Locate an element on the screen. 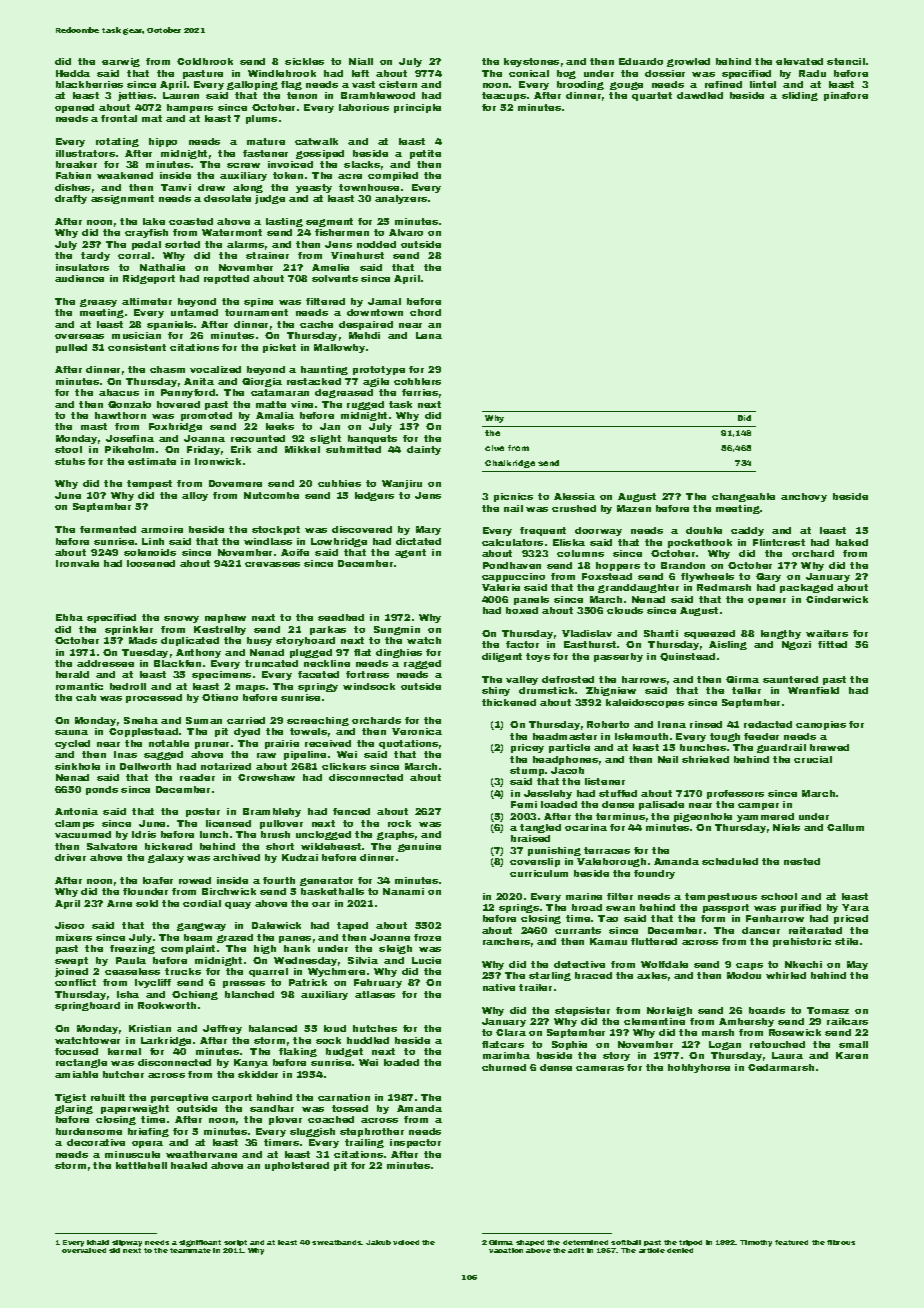 Image resolution: width=924 pixels, height=1308 pixels. Jakub is located at coordinates (378, 1242).
